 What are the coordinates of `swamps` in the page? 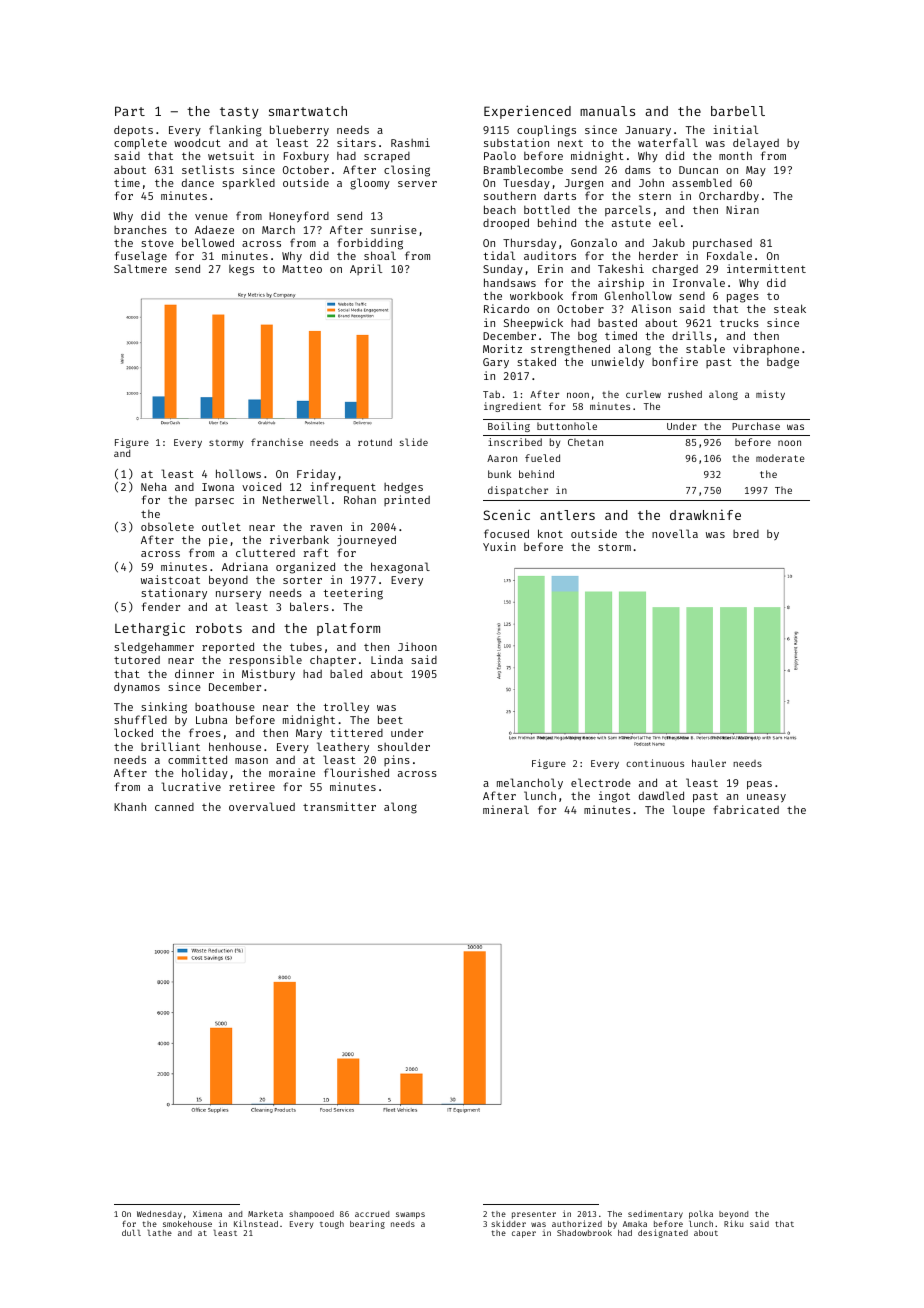 It's located at (410, 1215).
